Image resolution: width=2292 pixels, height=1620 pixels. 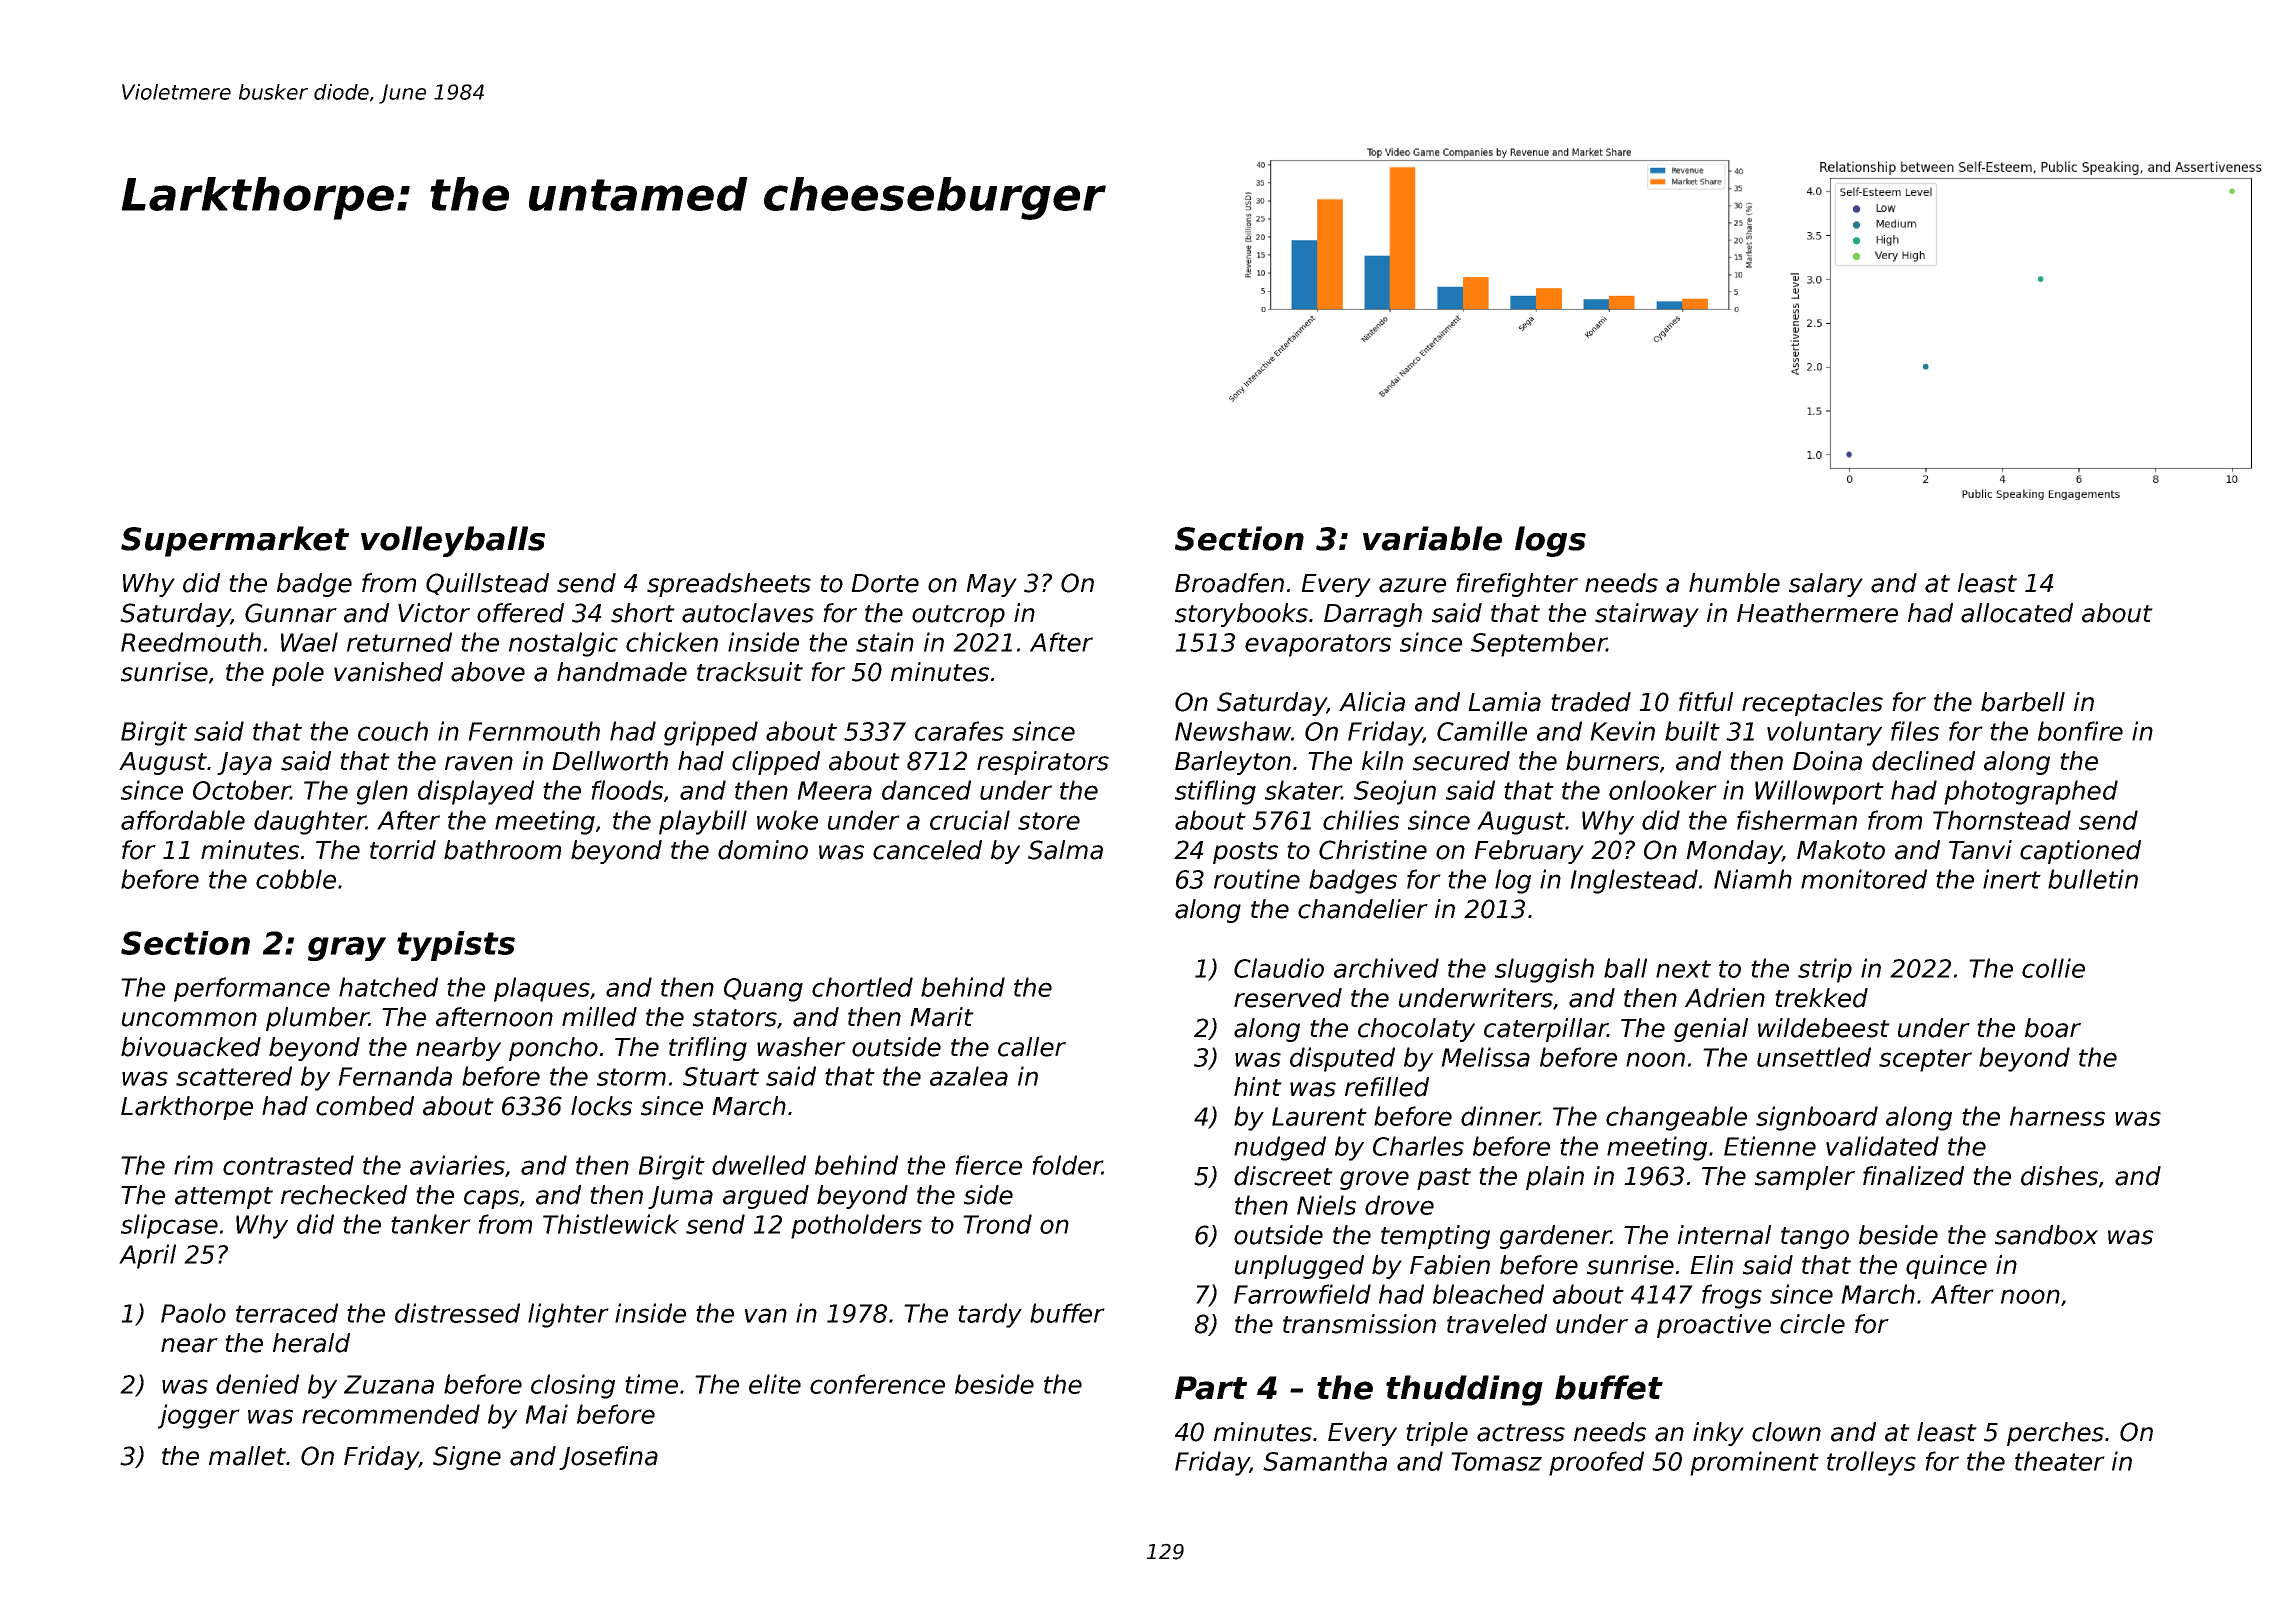 What do you see at coordinates (1550, 541) in the screenshot?
I see `logs` at bounding box center [1550, 541].
